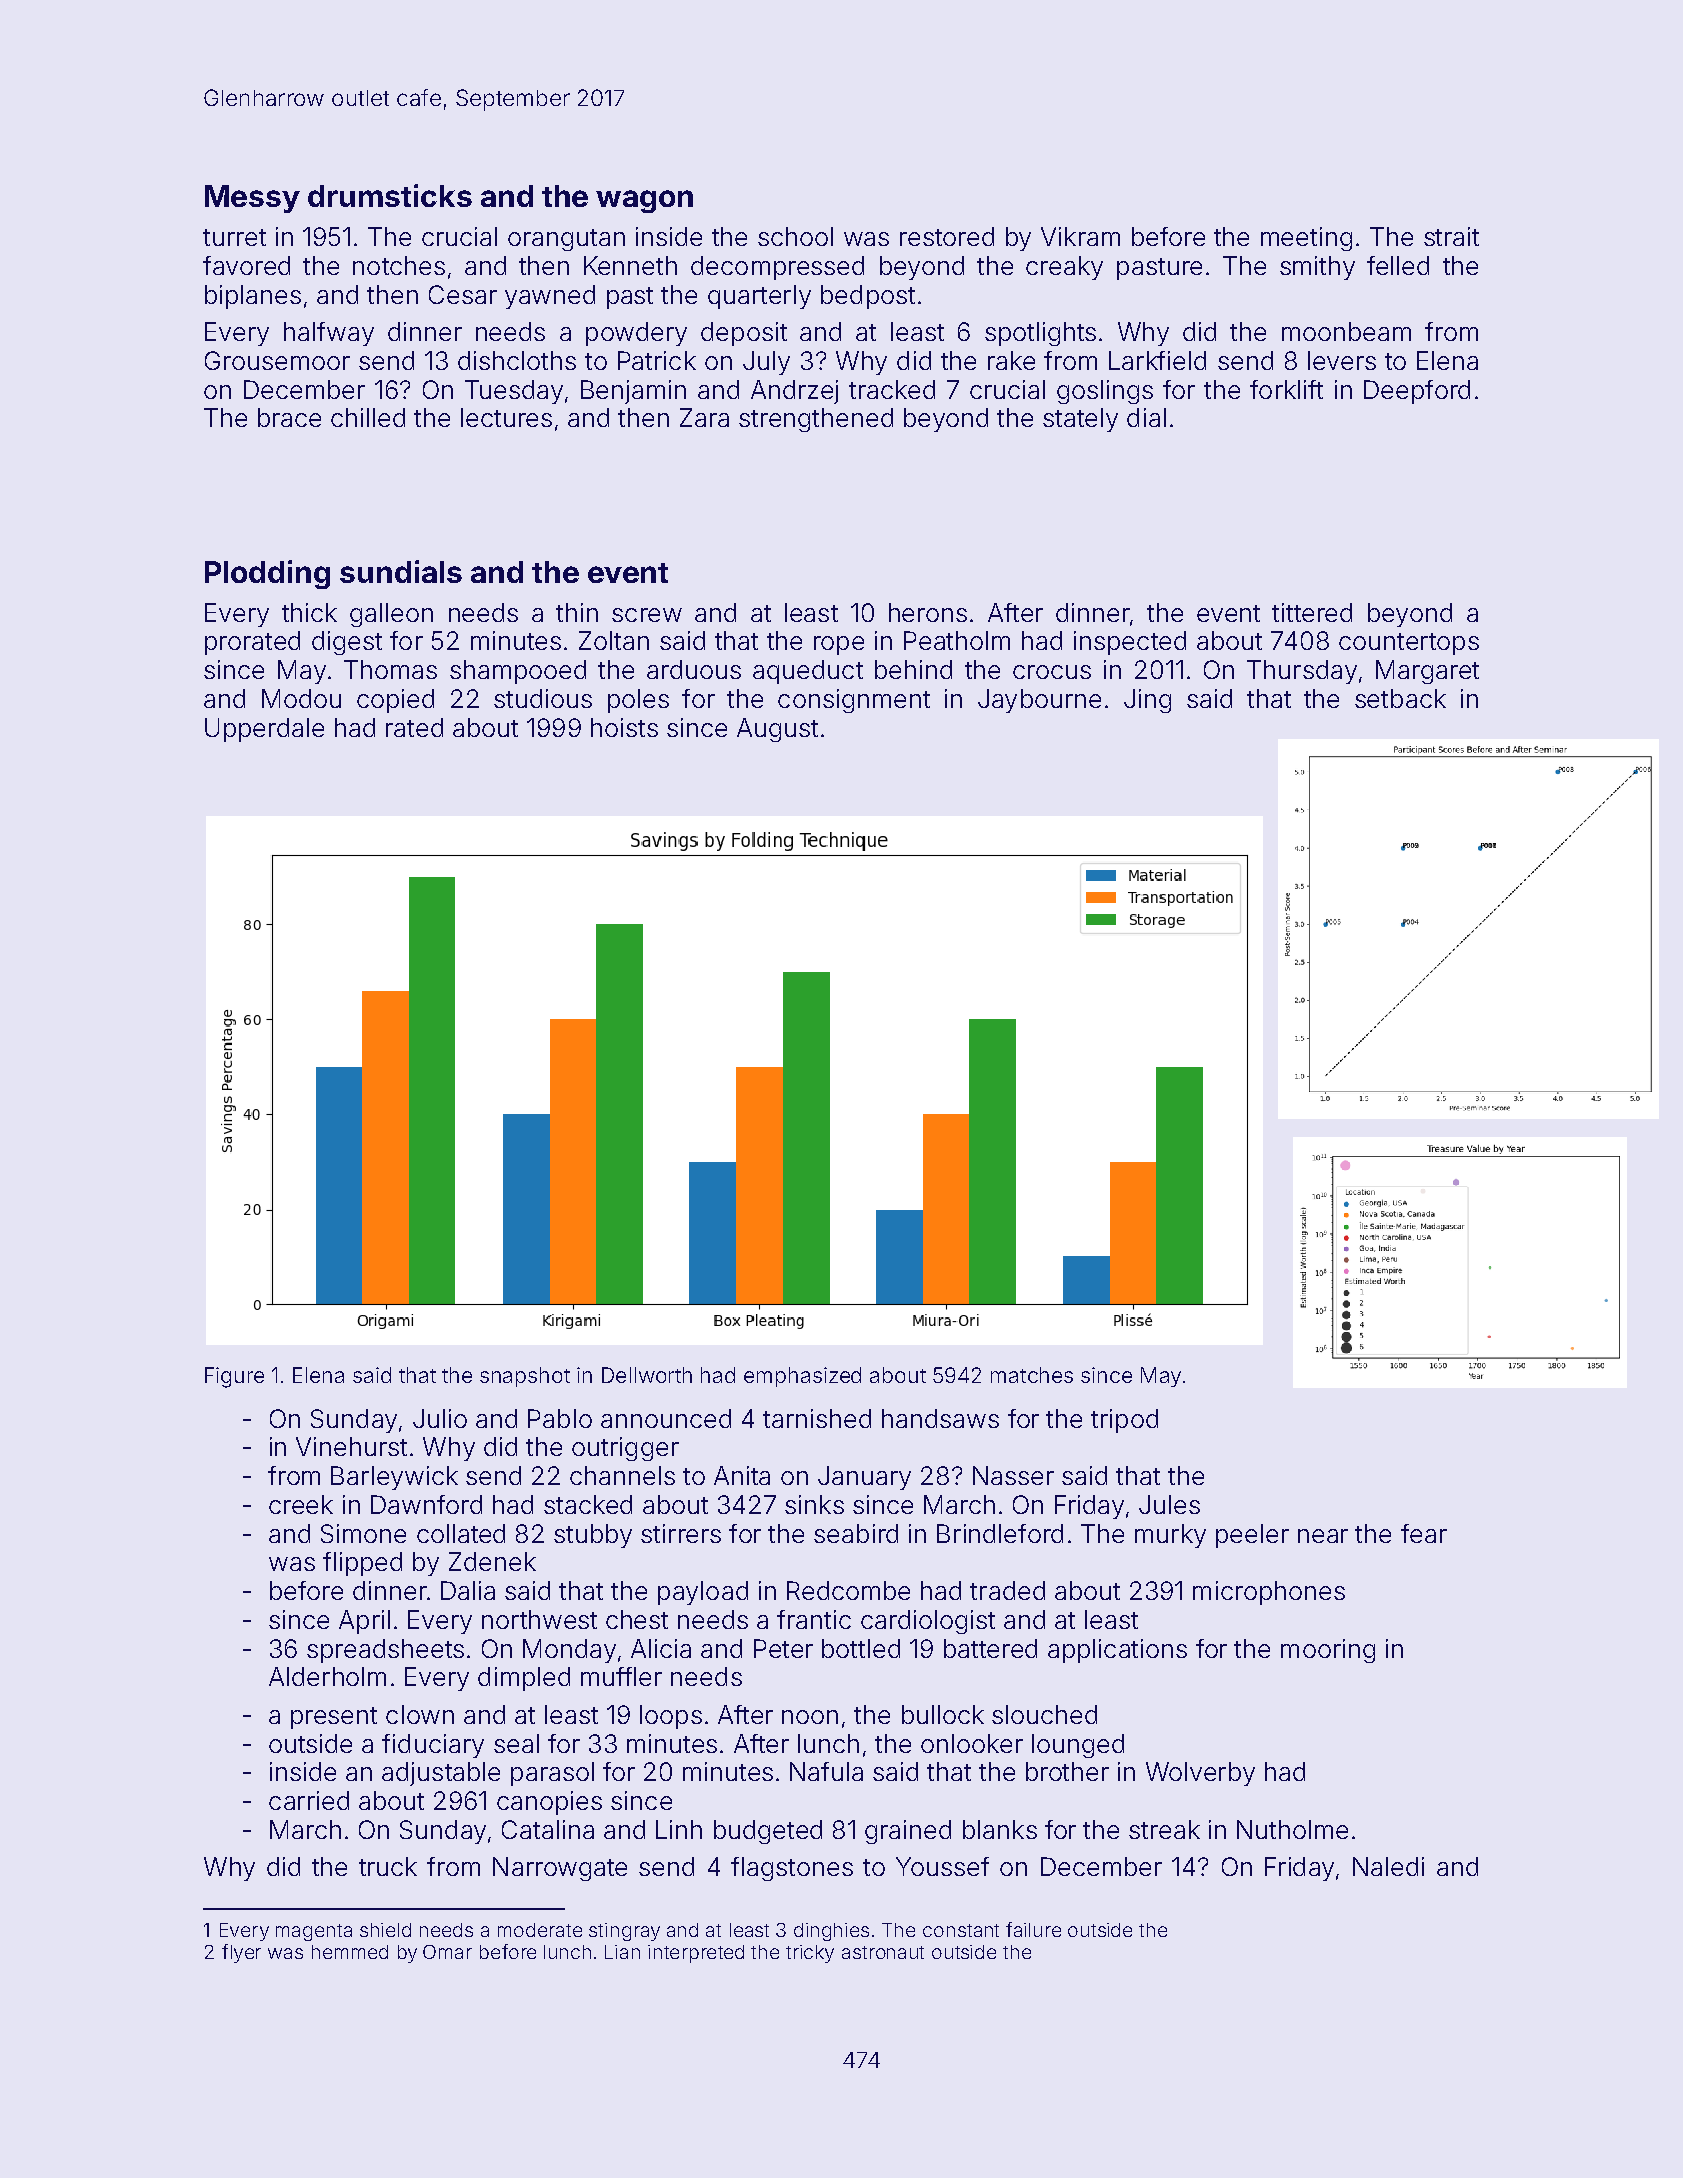 The image size is (1683, 2178). I want to click on setback, so click(1400, 698).
